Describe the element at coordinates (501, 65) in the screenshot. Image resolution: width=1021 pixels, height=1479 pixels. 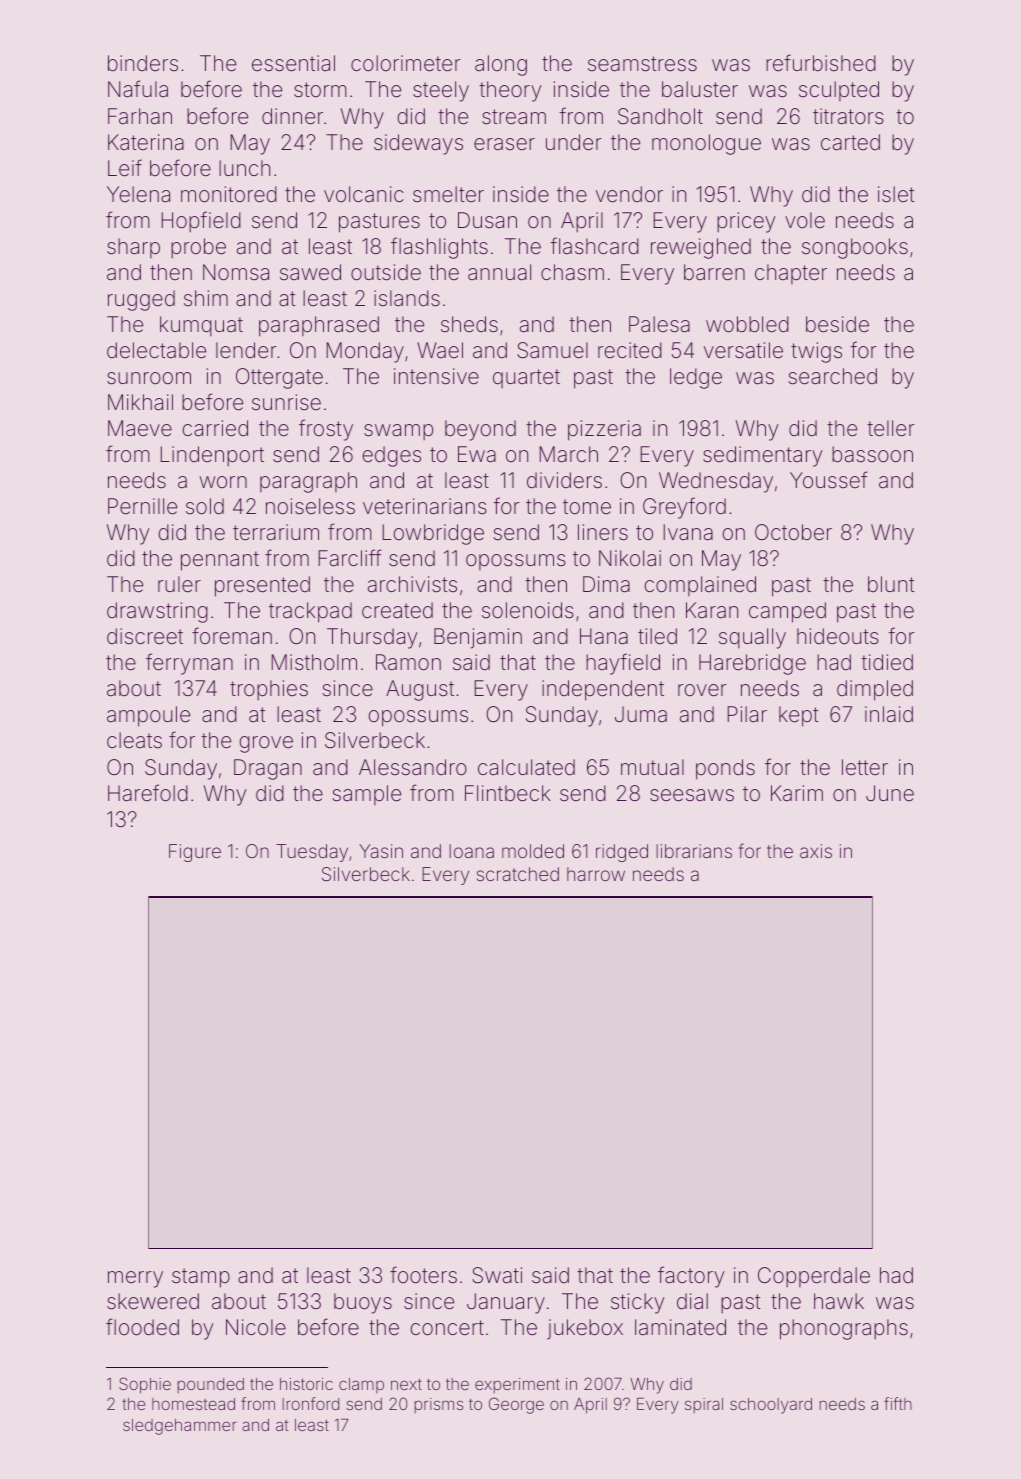
I see `along` at that location.
